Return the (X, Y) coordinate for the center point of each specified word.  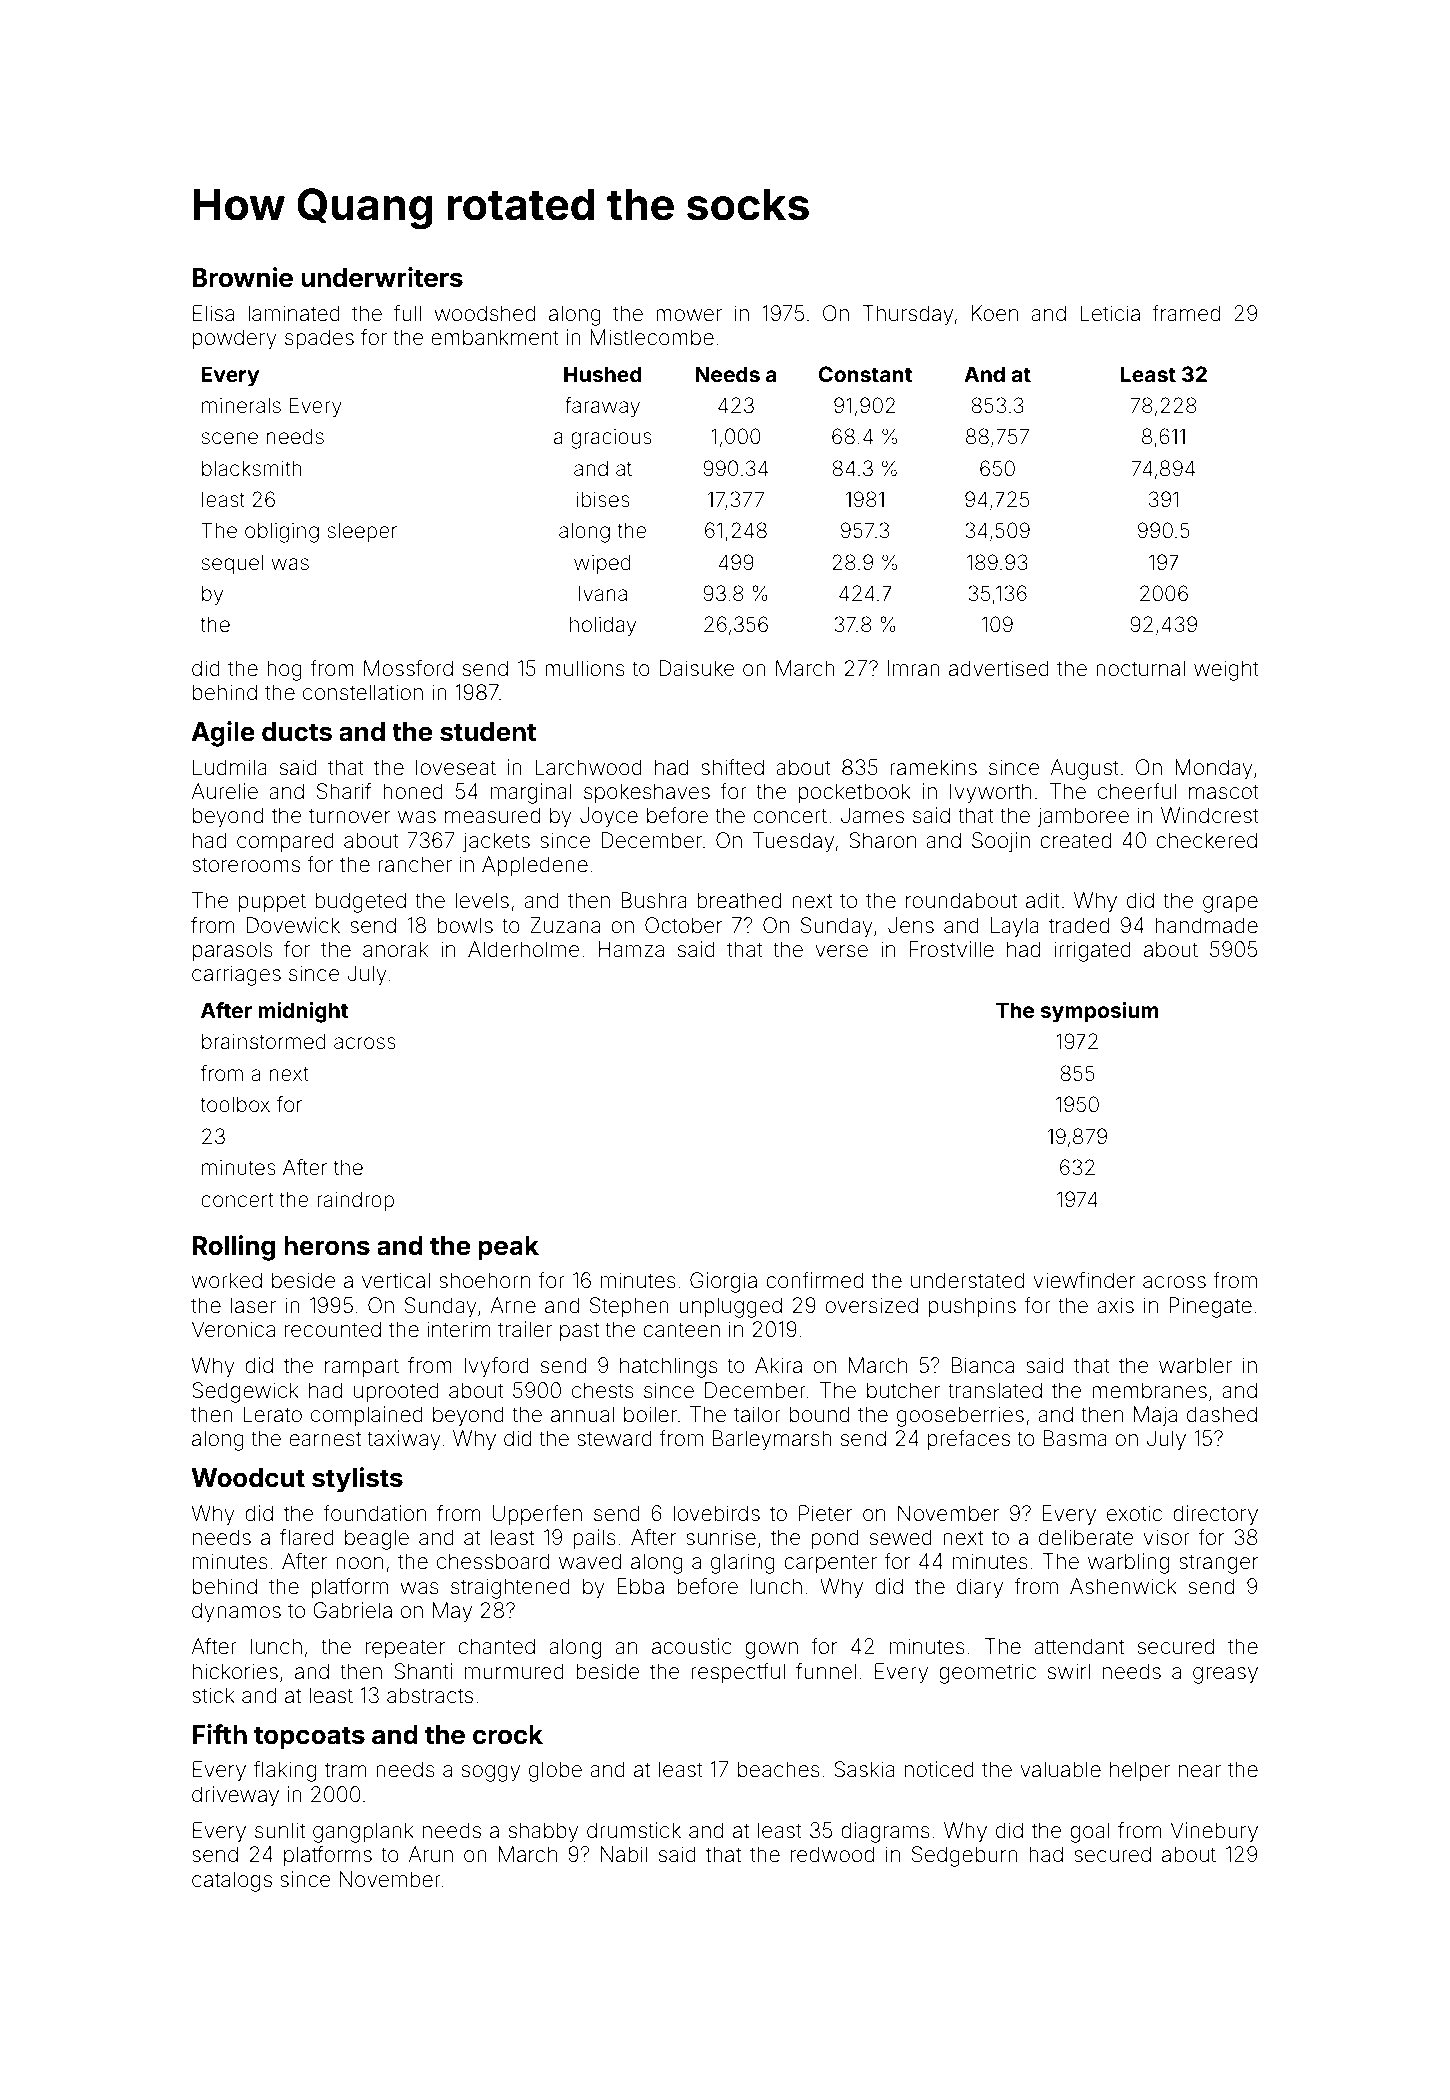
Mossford (408, 667)
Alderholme (524, 949)
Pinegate (1210, 1307)
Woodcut (248, 1478)
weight (1226, 670)
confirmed (814, 1280)
